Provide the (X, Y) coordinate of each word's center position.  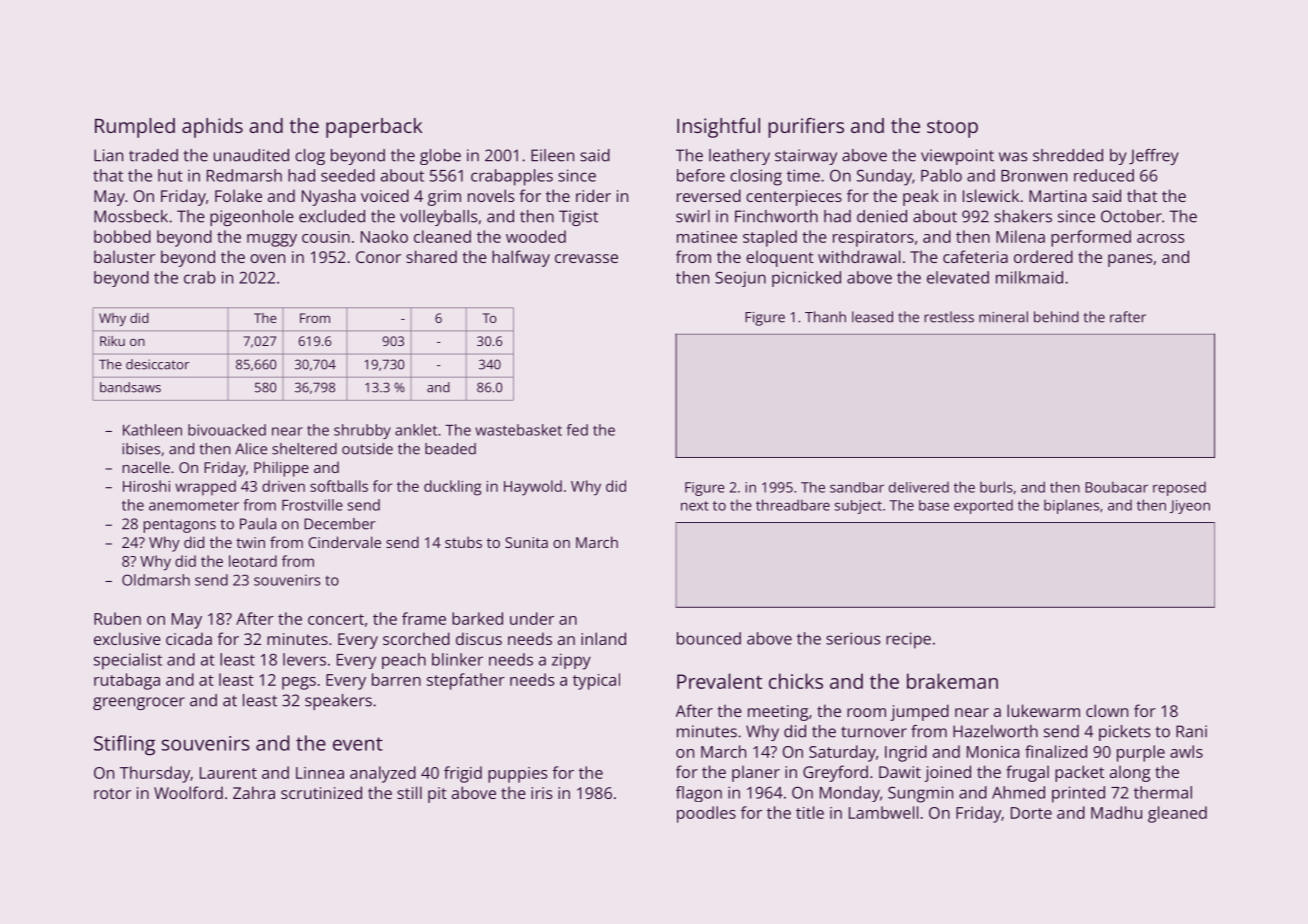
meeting (778, 713)
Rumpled (135, 128)
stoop (952, 129)
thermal (1163, 792)
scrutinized (321, 792)
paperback (374, 128)
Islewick (991, 195)
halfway (521, 258)
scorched (416, 638)
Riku (112, 341)
